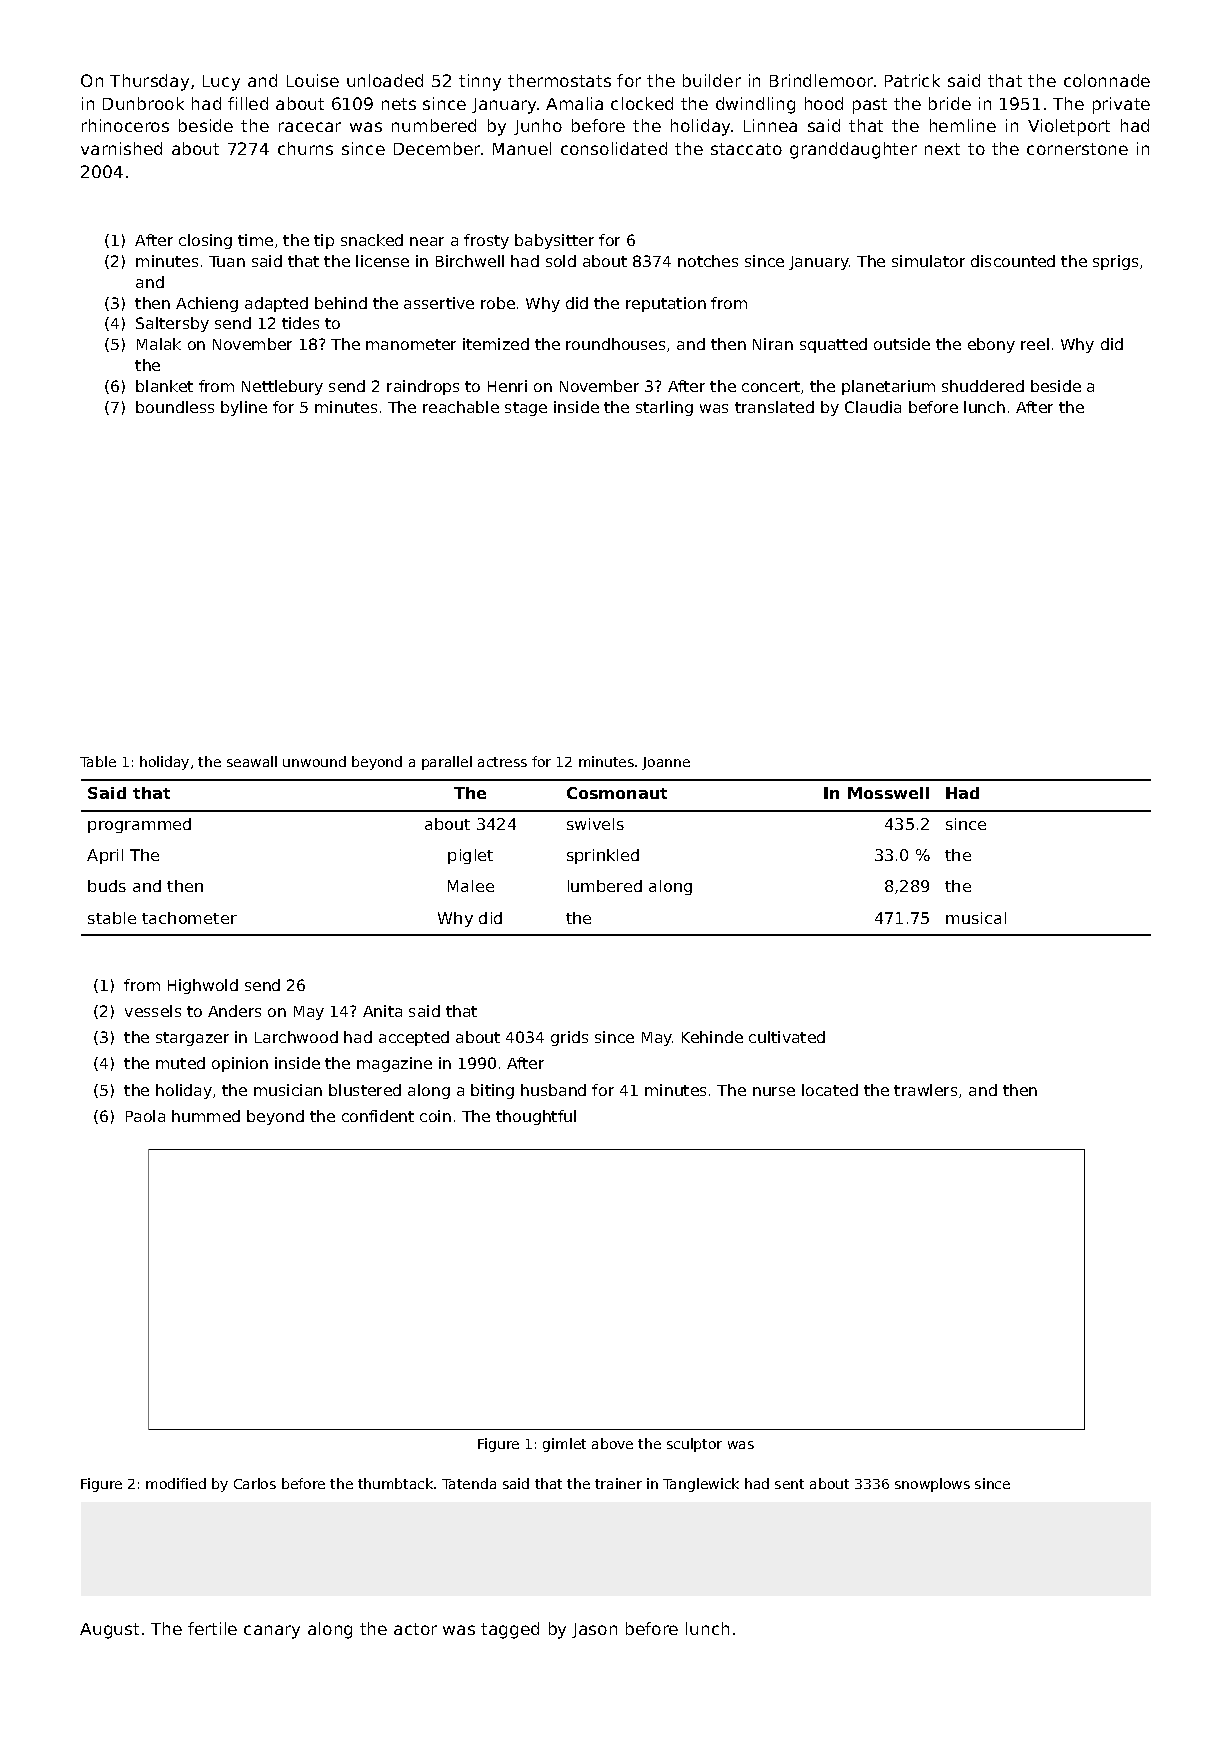 The image size is (1232, 1742). Describe the element at coordinates (176, 1483) in the image. I see `modified` at that location.
